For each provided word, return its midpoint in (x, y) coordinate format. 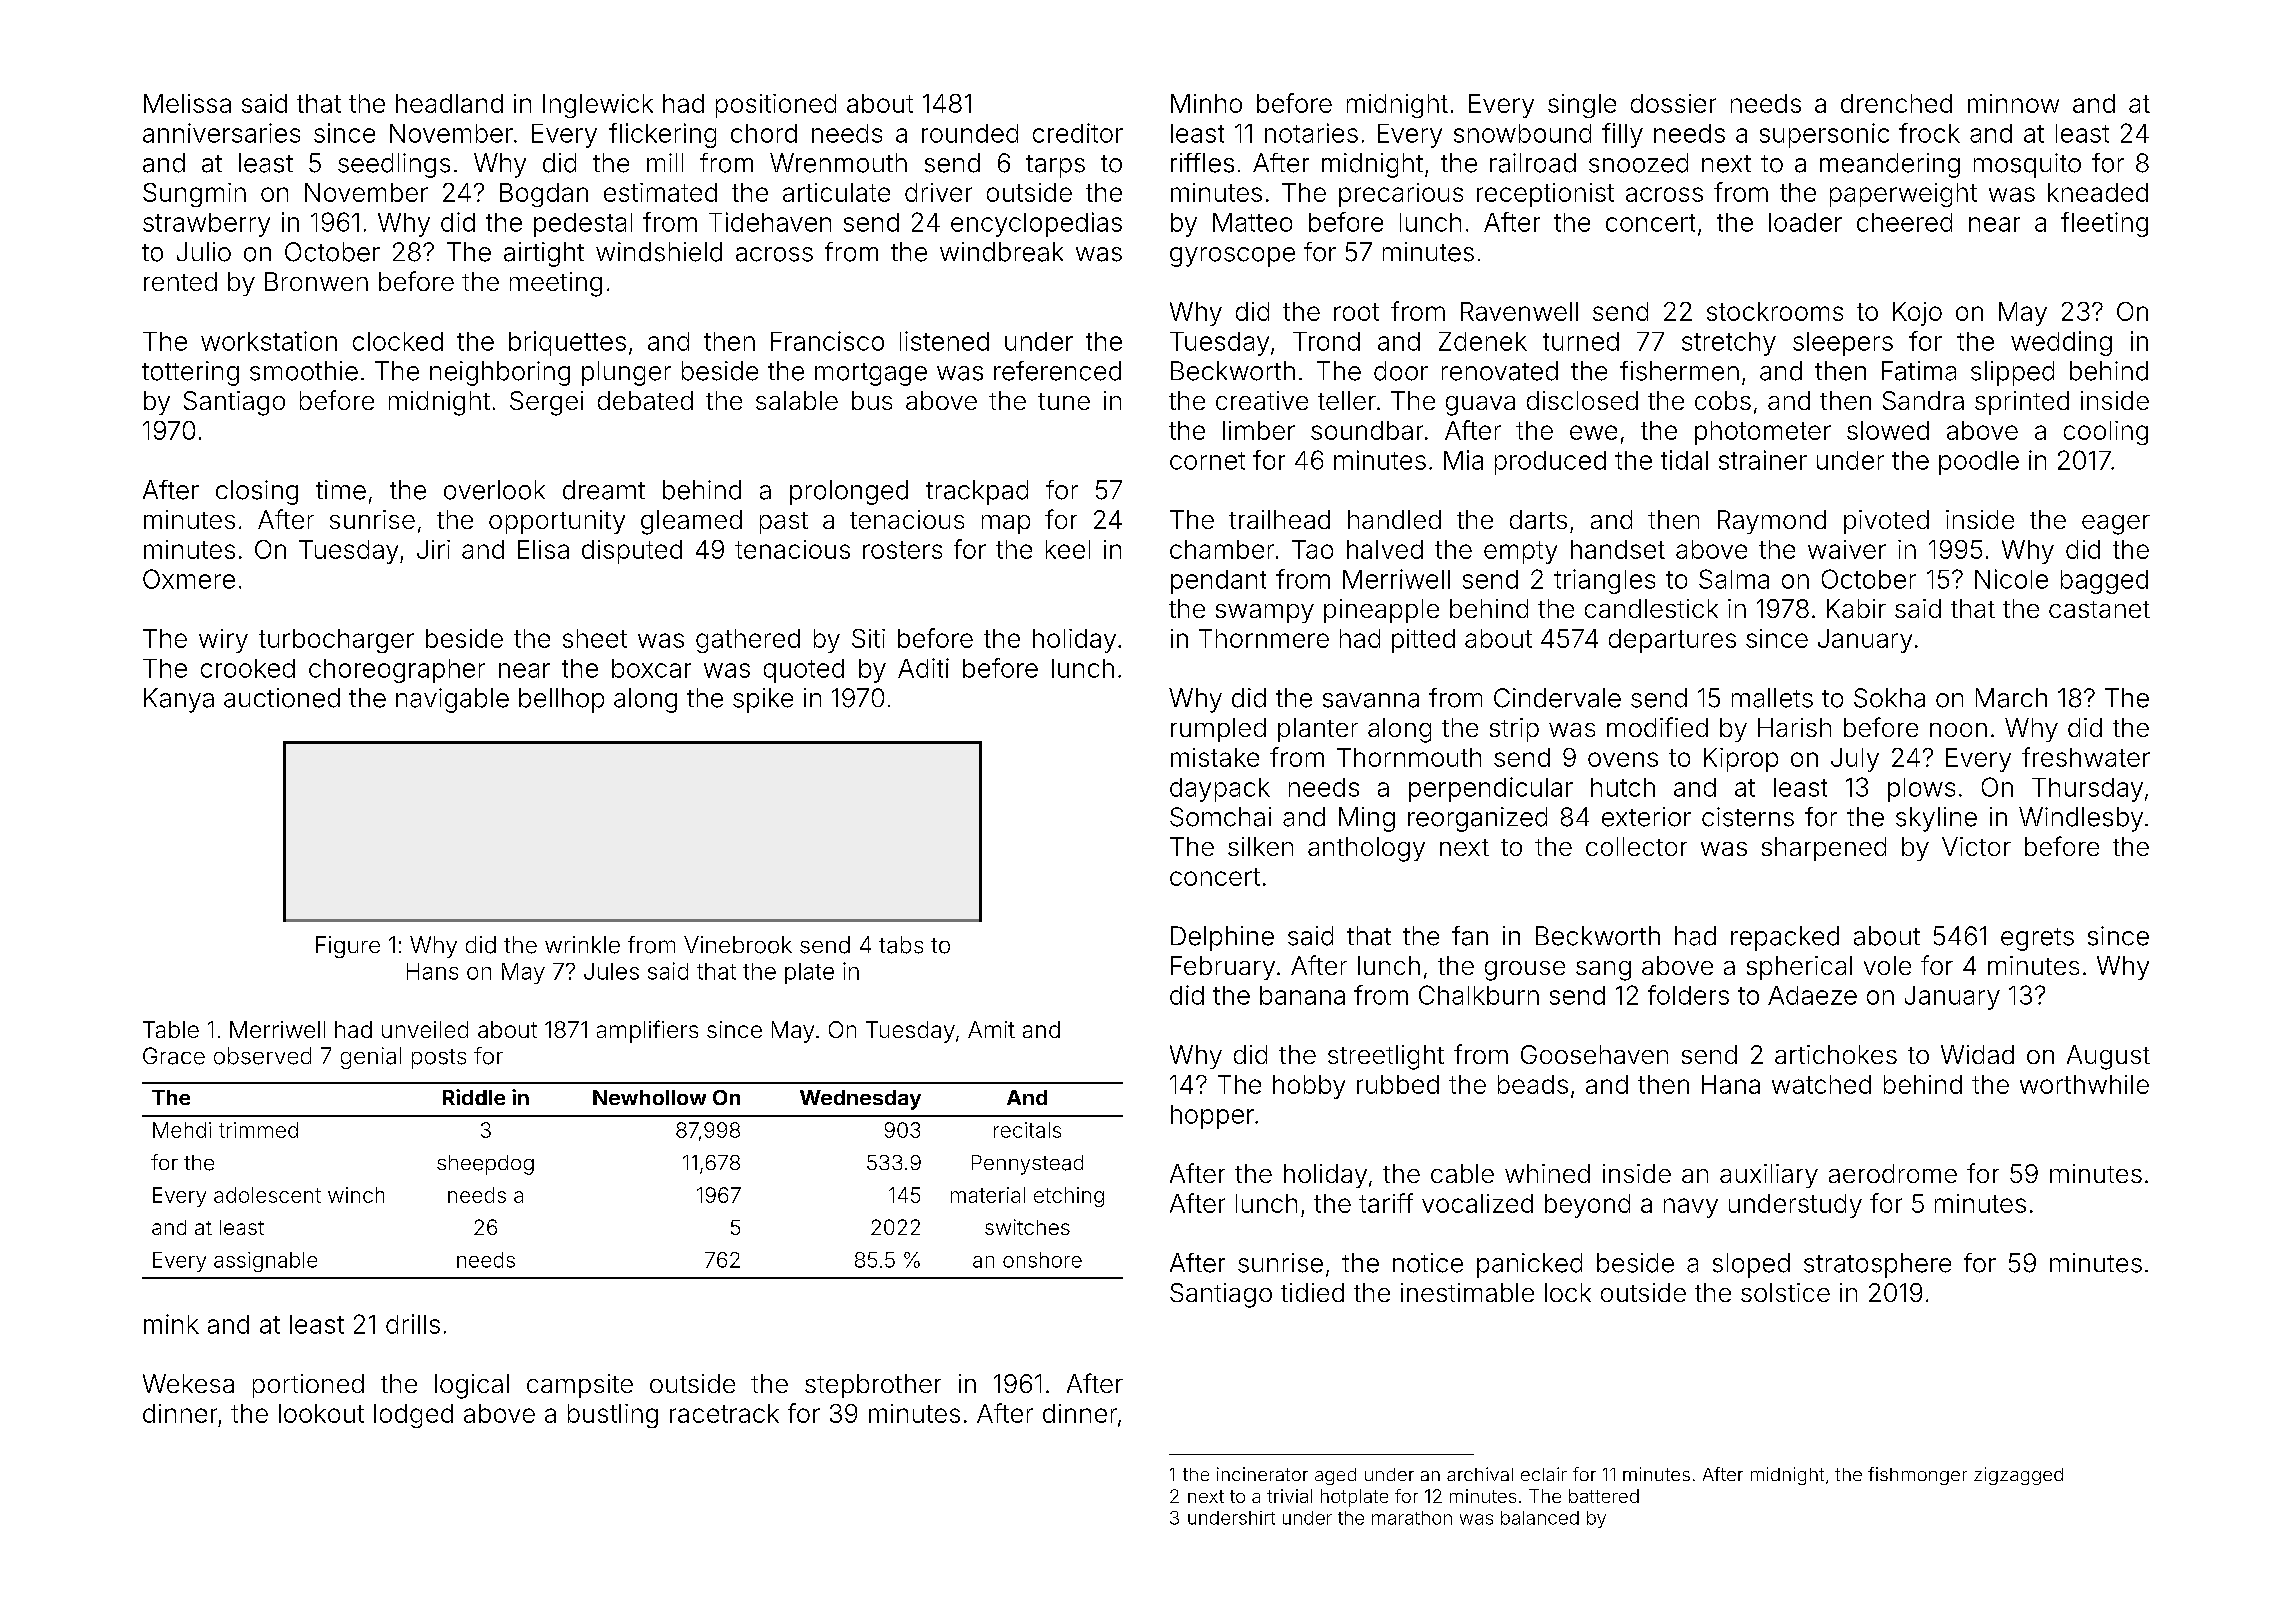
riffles (1202, 163)
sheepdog (485, 1165)
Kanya (179, 700)
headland (449, 103)
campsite (580, 1386)
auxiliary (1769, 1176)
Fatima (1919, 371)
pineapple (1381, 611)
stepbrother (873, 1386)
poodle (1979, 463)
